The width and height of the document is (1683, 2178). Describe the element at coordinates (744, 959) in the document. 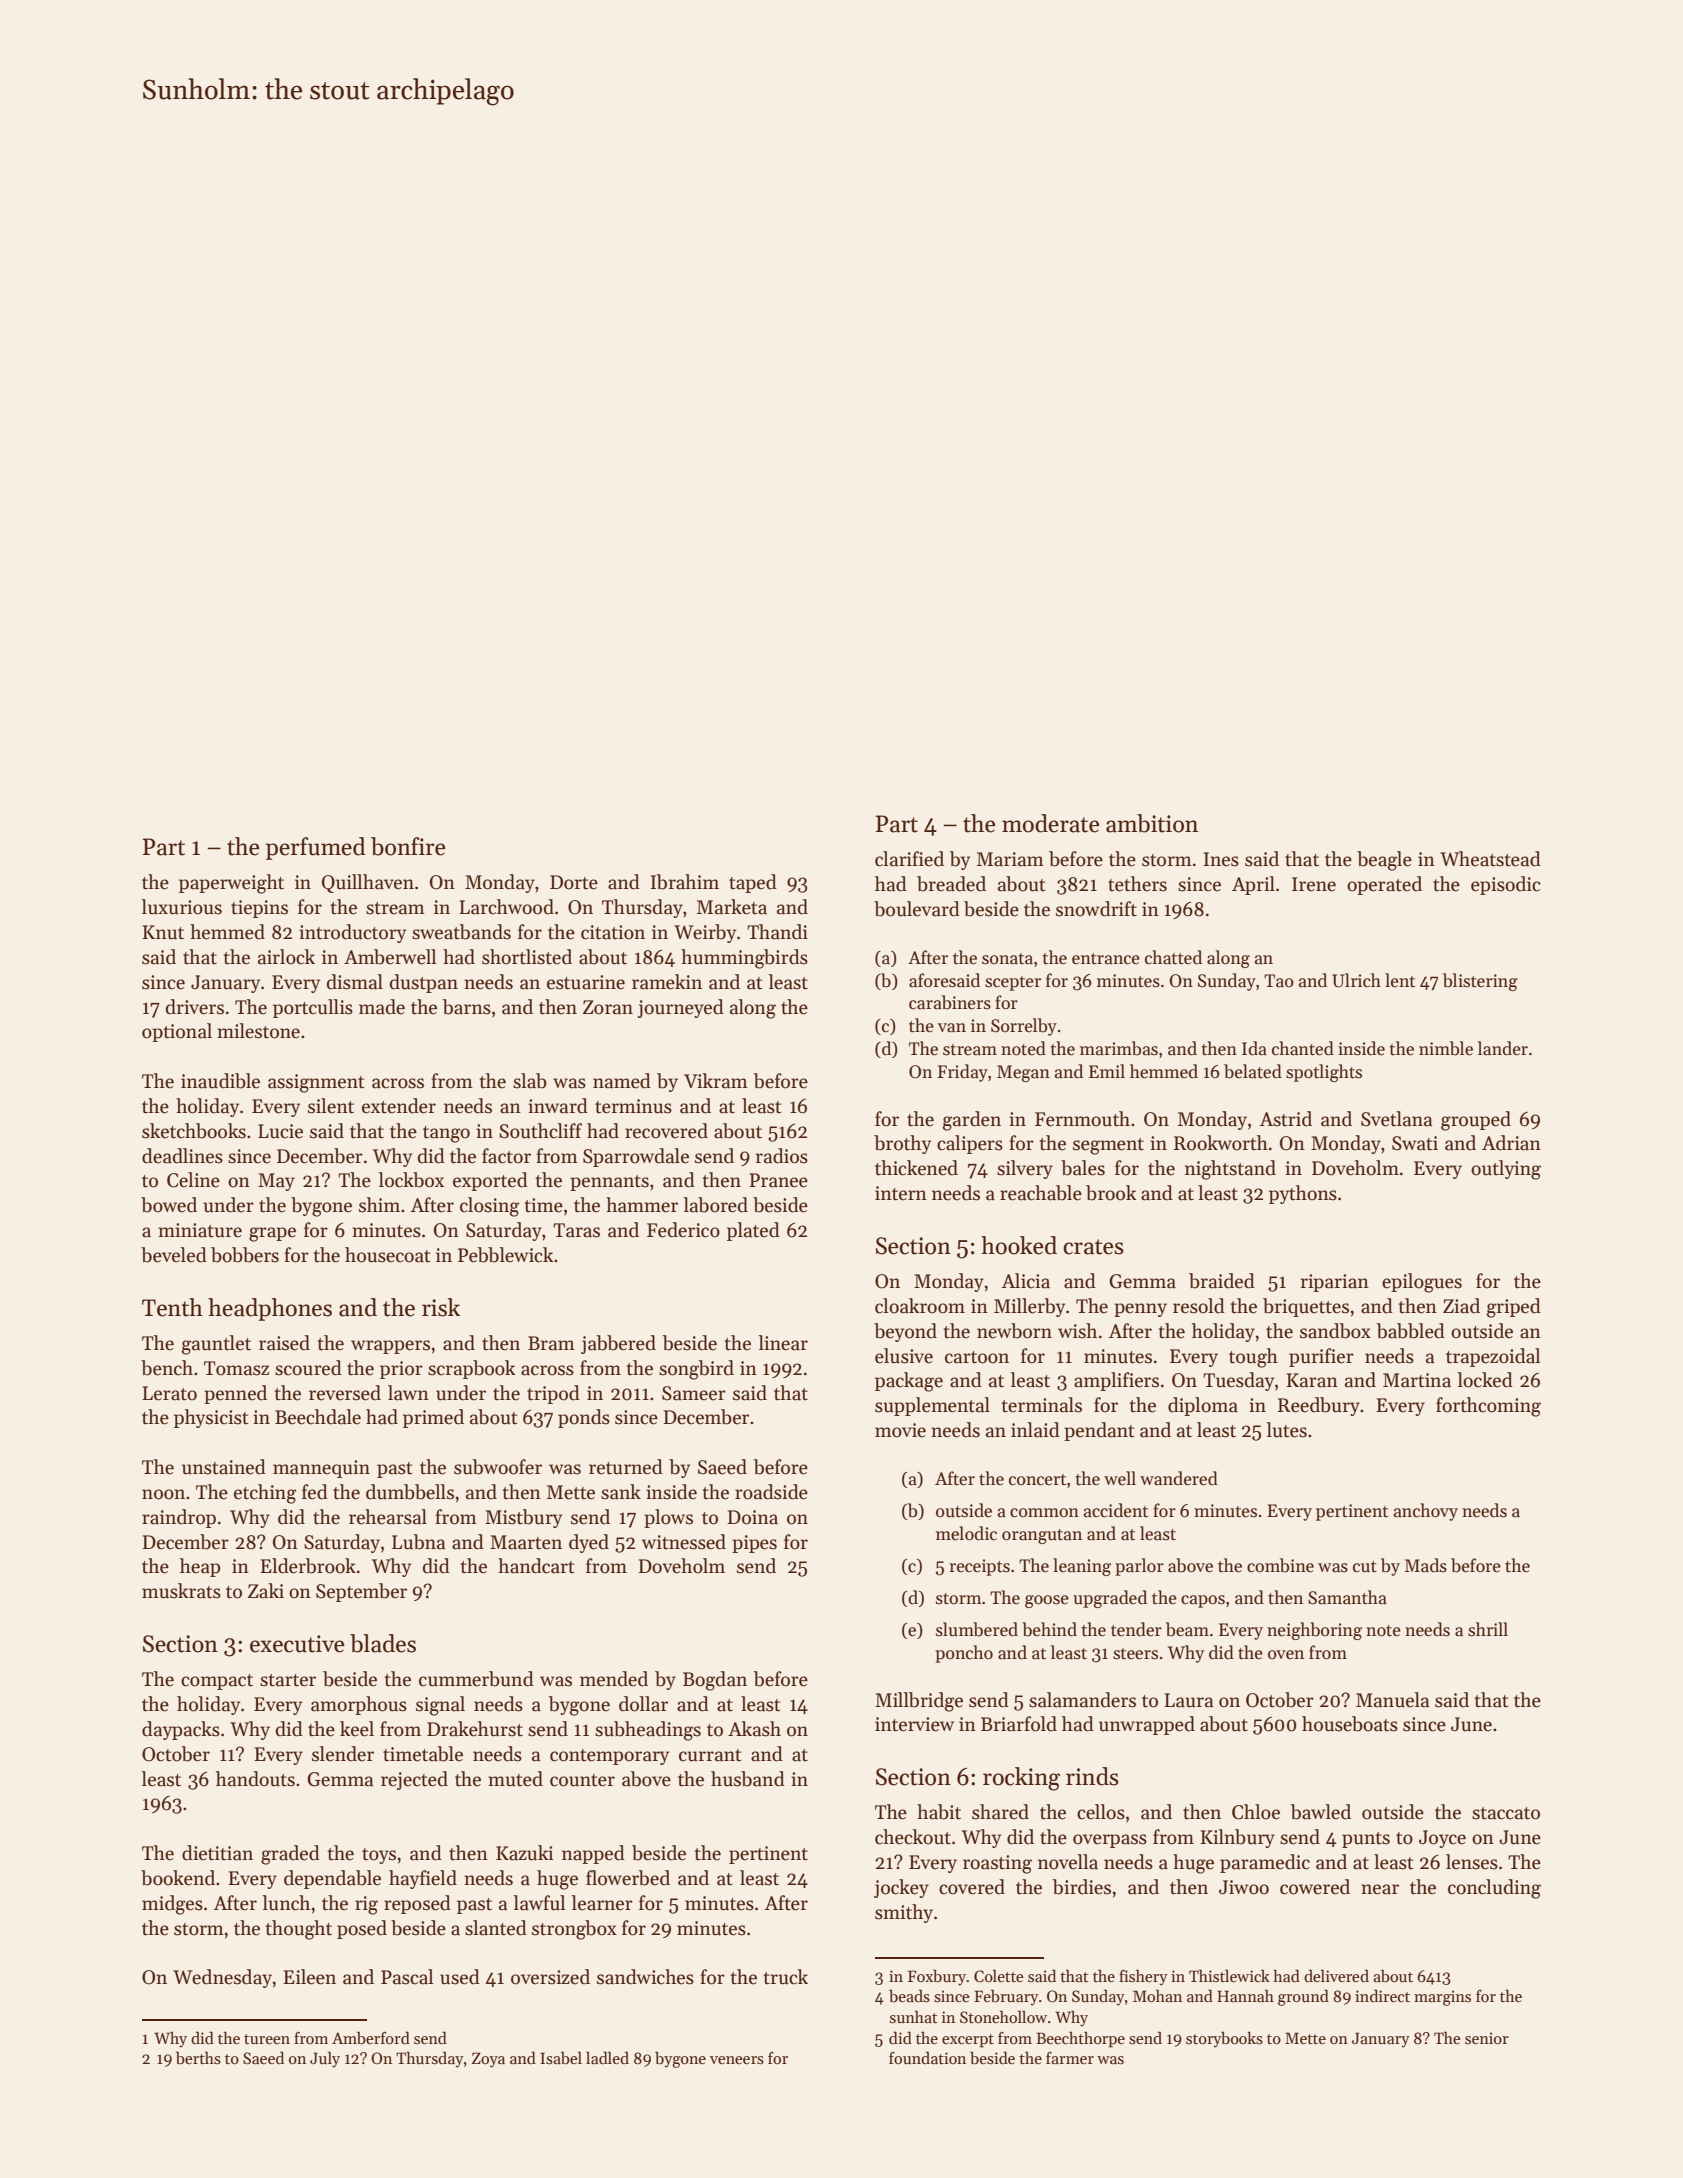

I see `hummingbirds` at that location.
